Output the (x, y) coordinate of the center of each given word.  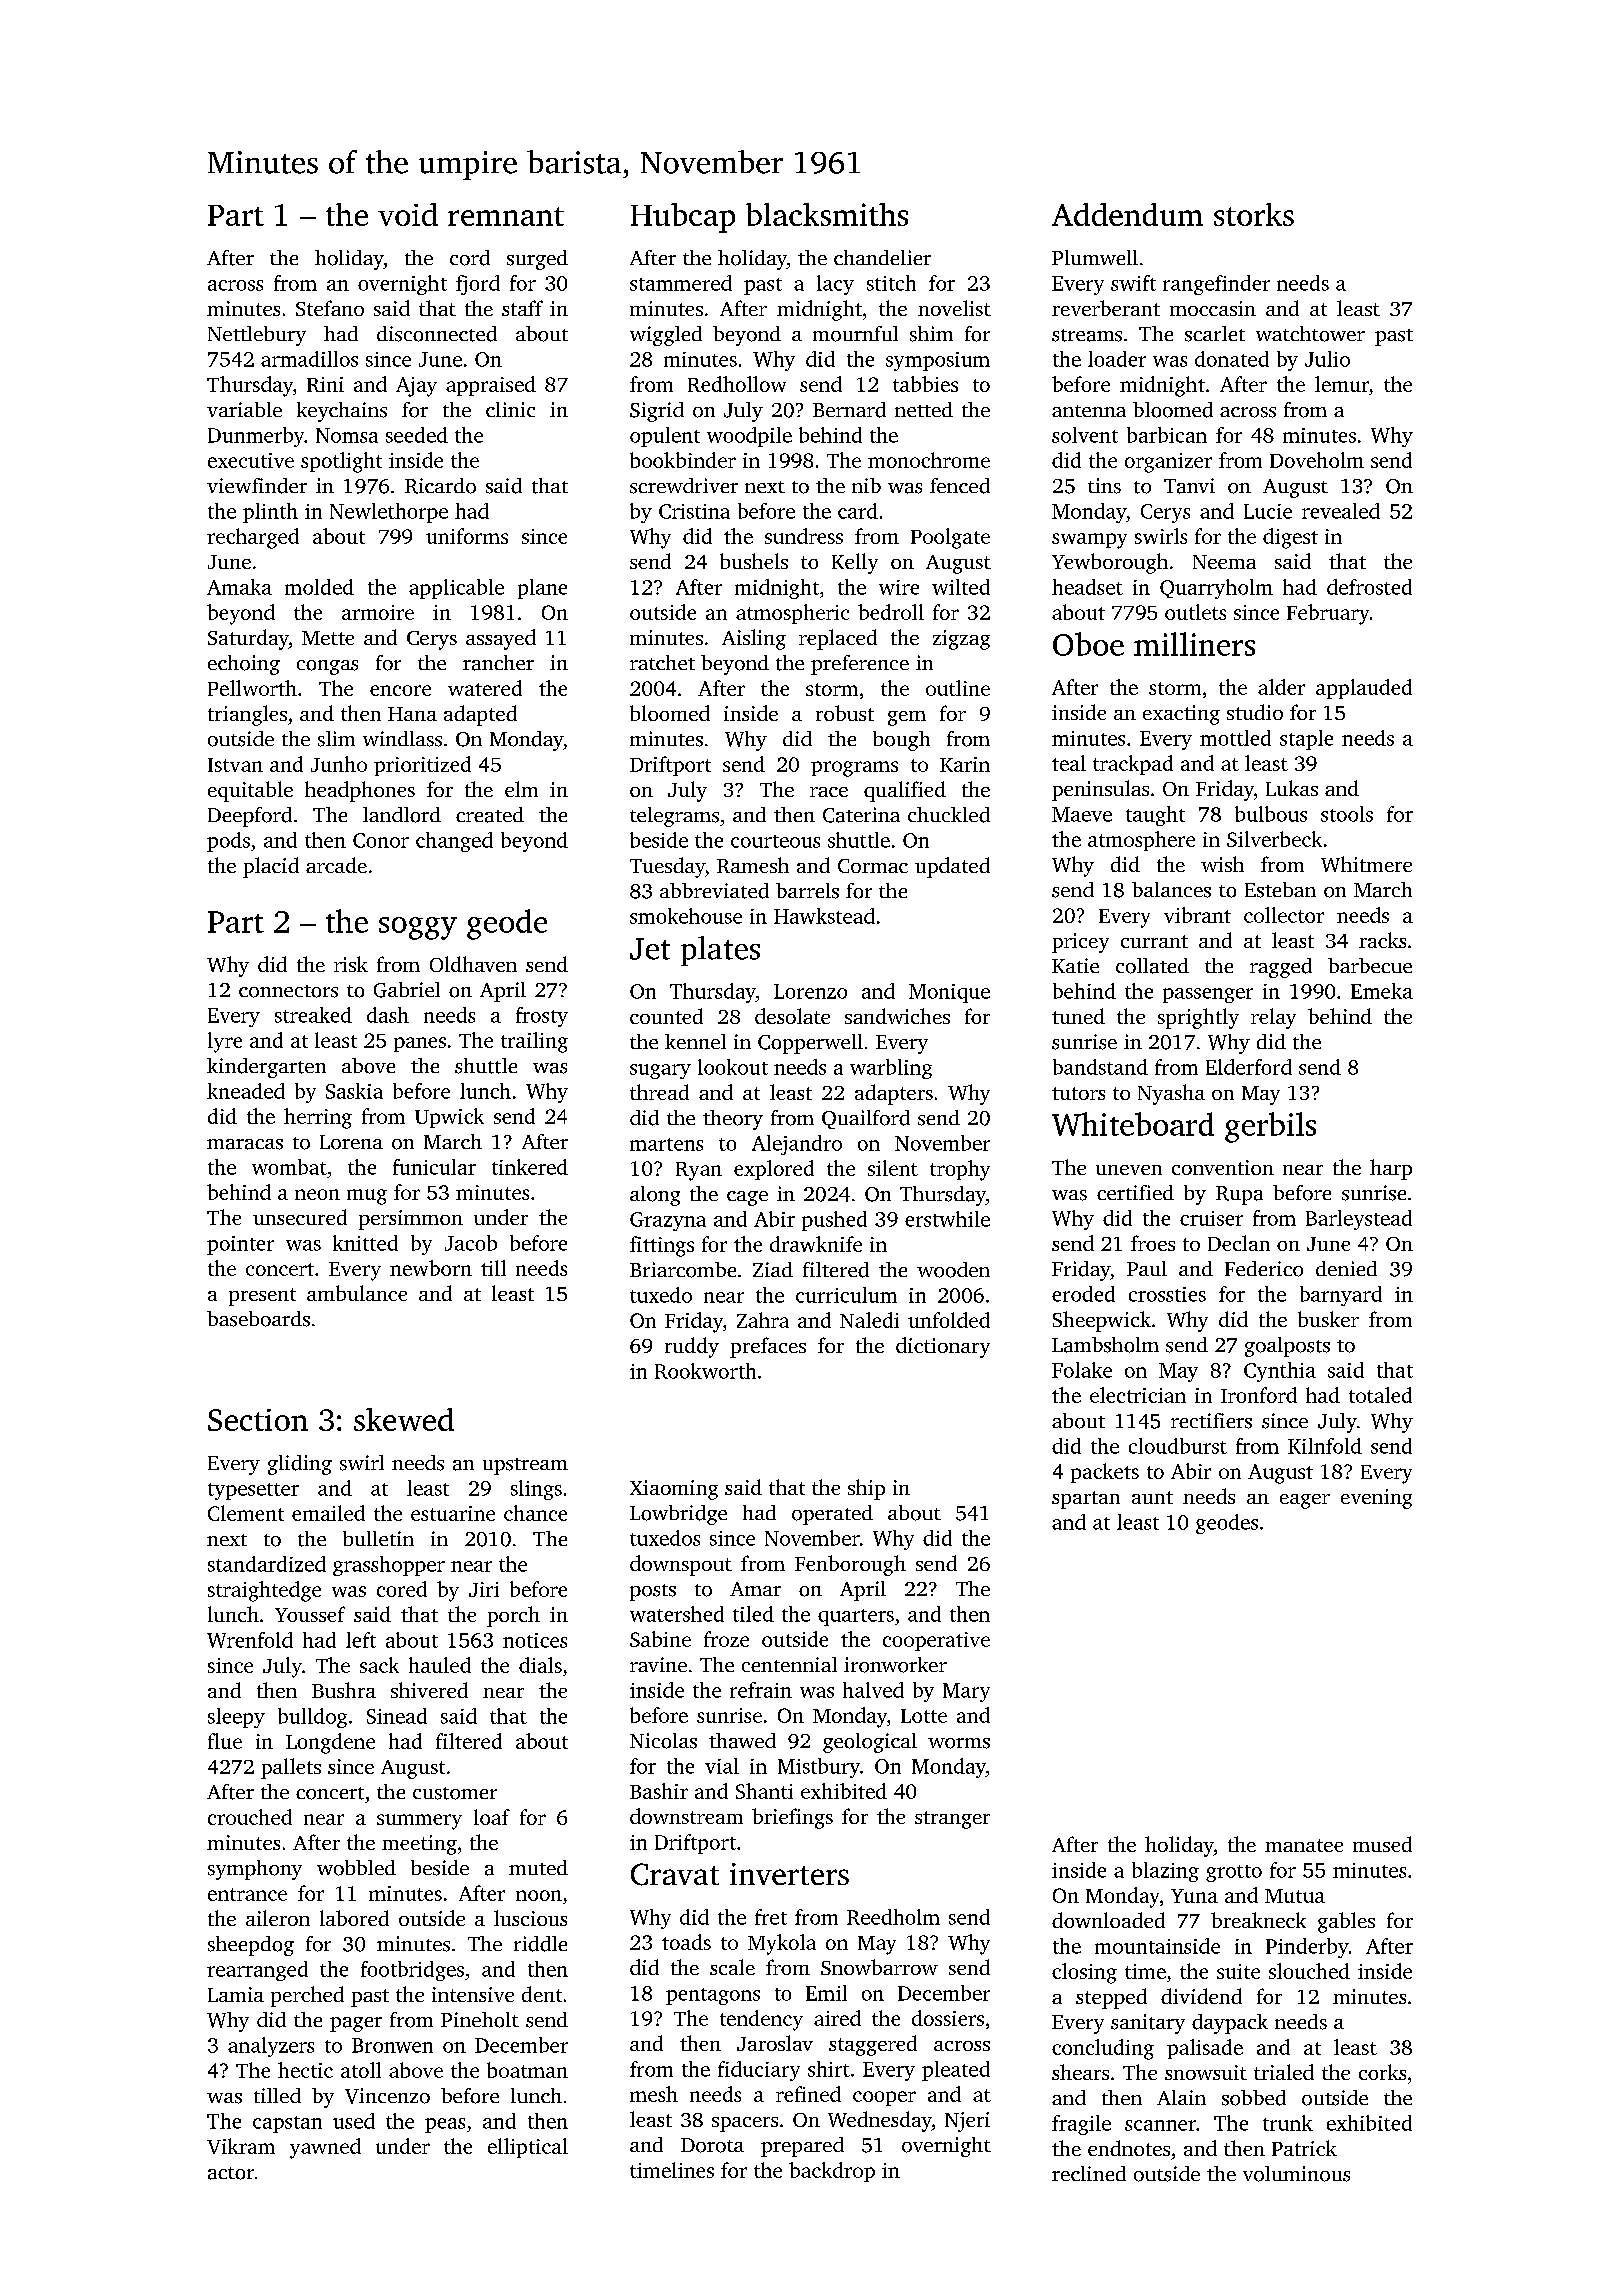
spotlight (341, 462)
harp (1391, 1169)
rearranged (257, 1971)
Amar (755, 1589)
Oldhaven (473, 964)
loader (1117, 359)
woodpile (749, 437)
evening (1376, 1499)
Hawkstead (824, 916)
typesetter (253, 1491)
